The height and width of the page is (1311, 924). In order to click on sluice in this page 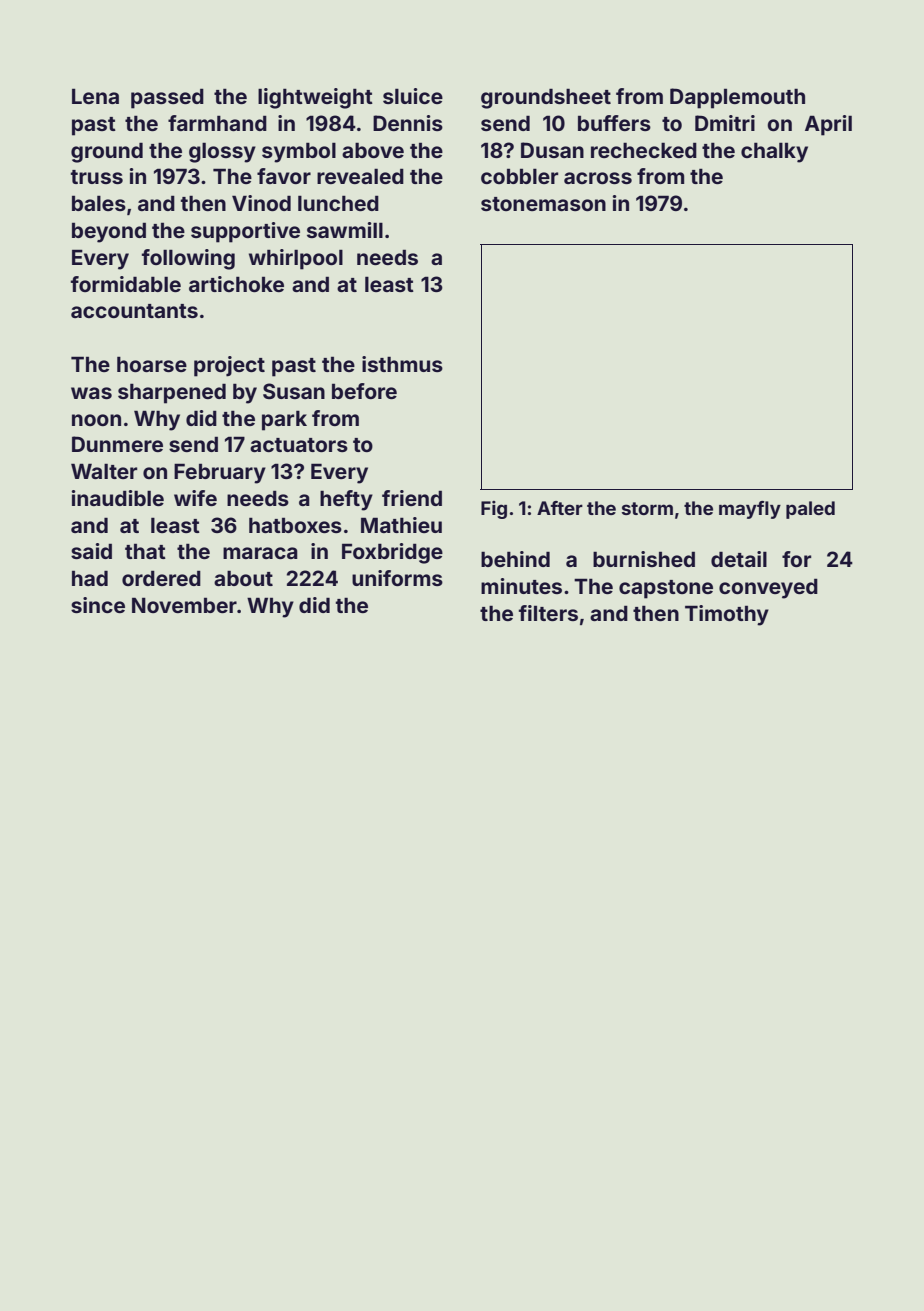, I will do `click(413, 96)`.
